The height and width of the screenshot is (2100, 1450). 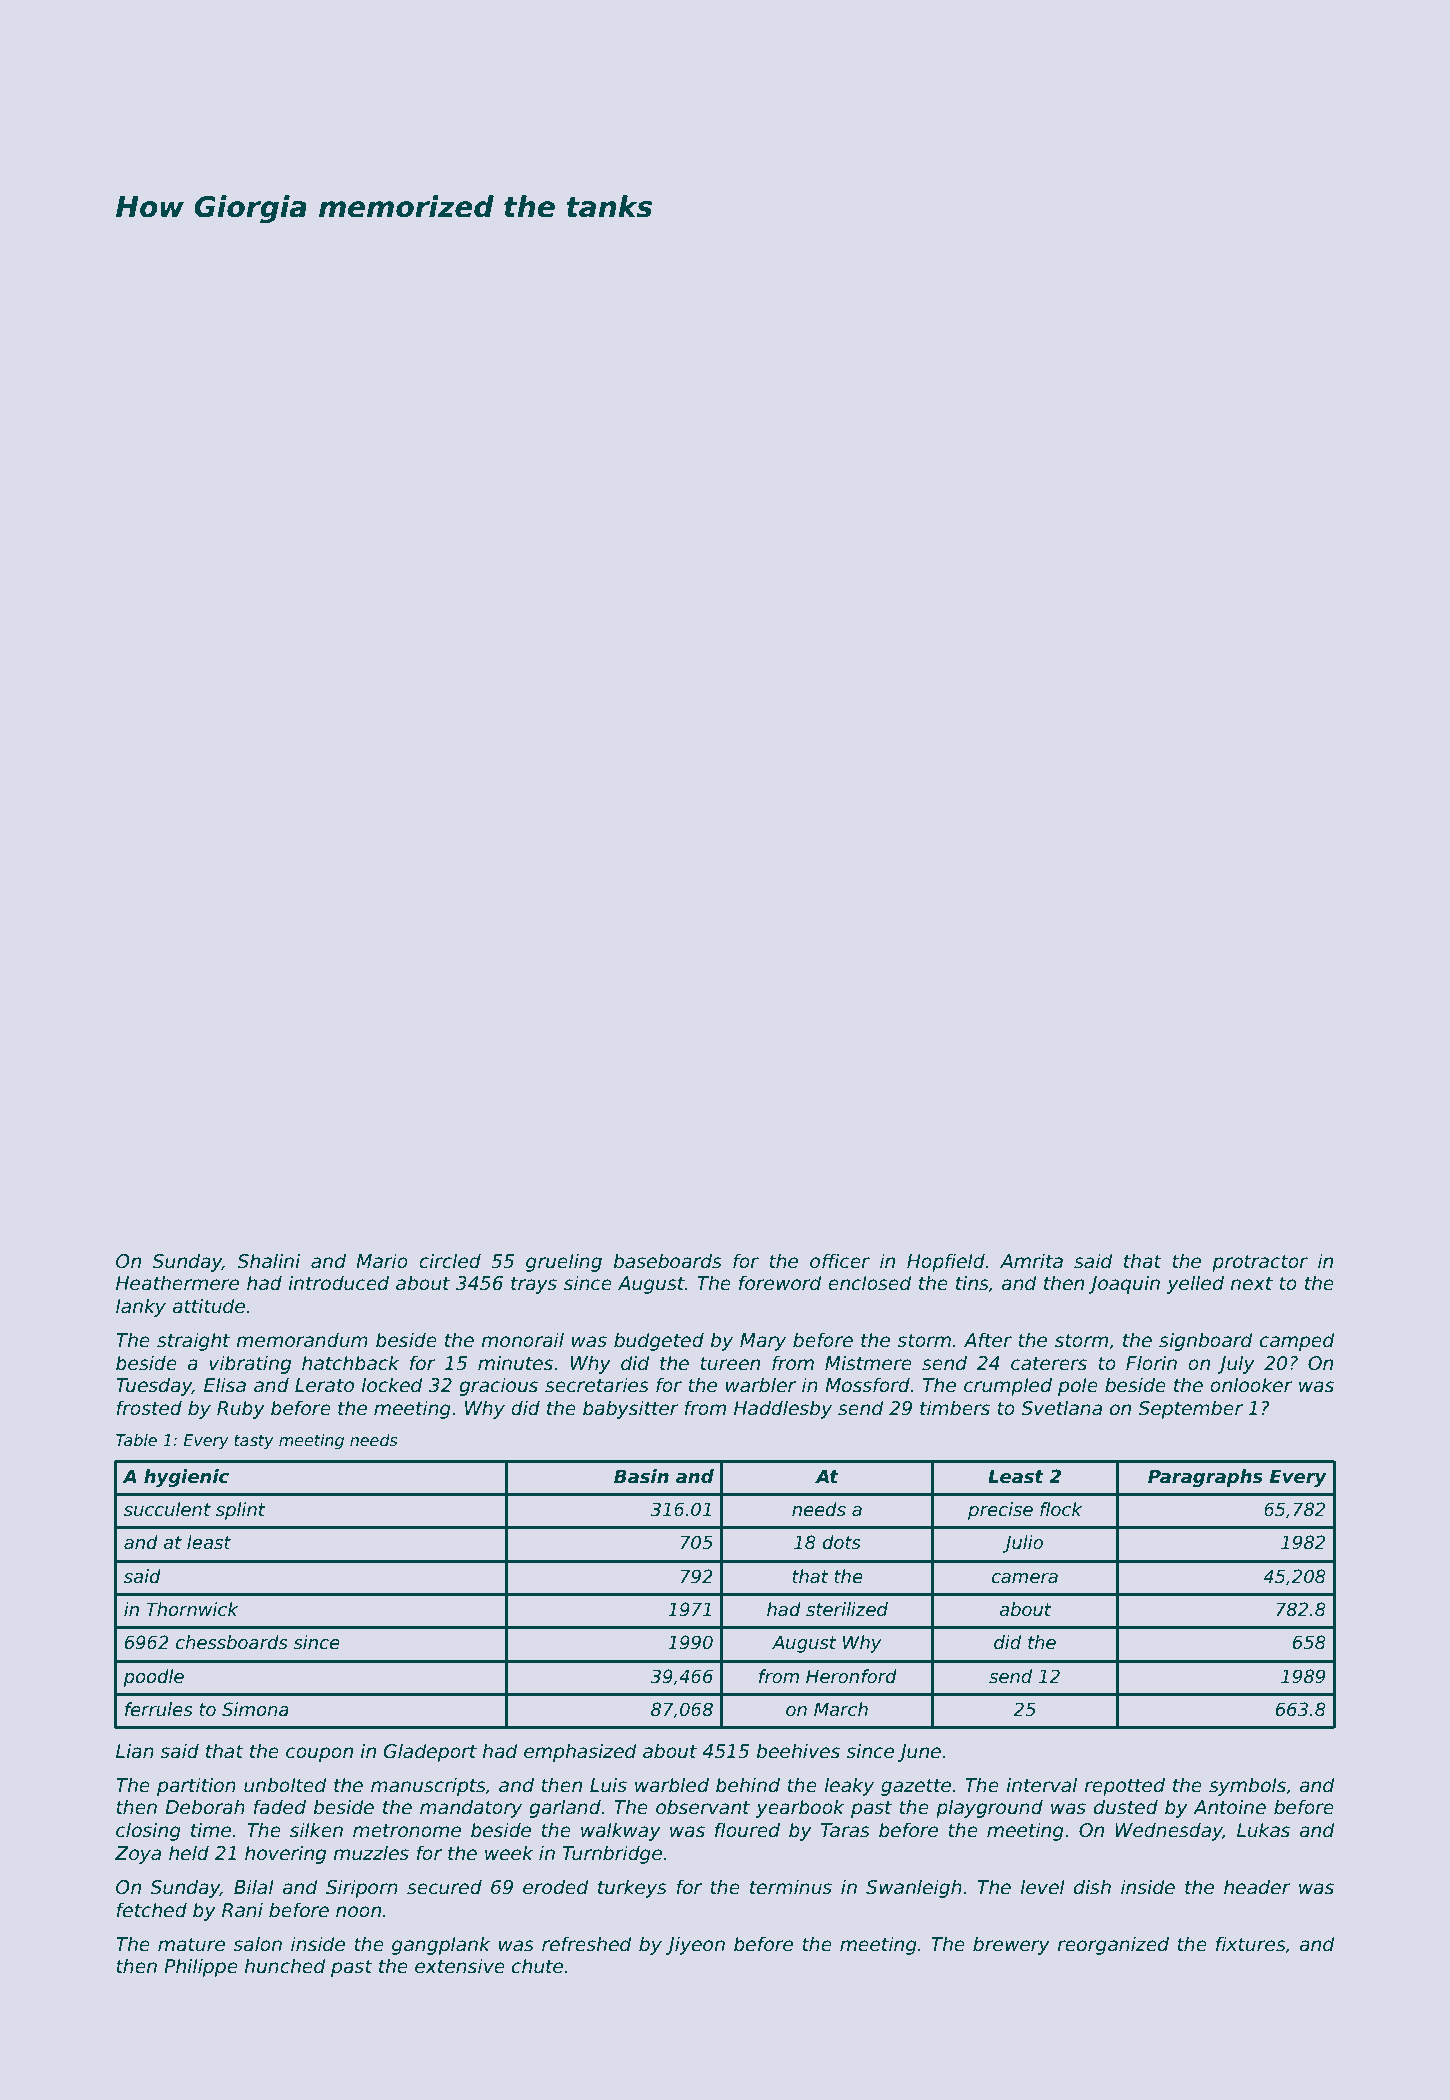 What do you see at coordinates (1205, 1478) in the screenshot?
I see `Paragraphs` at bounding box center [1205, 1478].
